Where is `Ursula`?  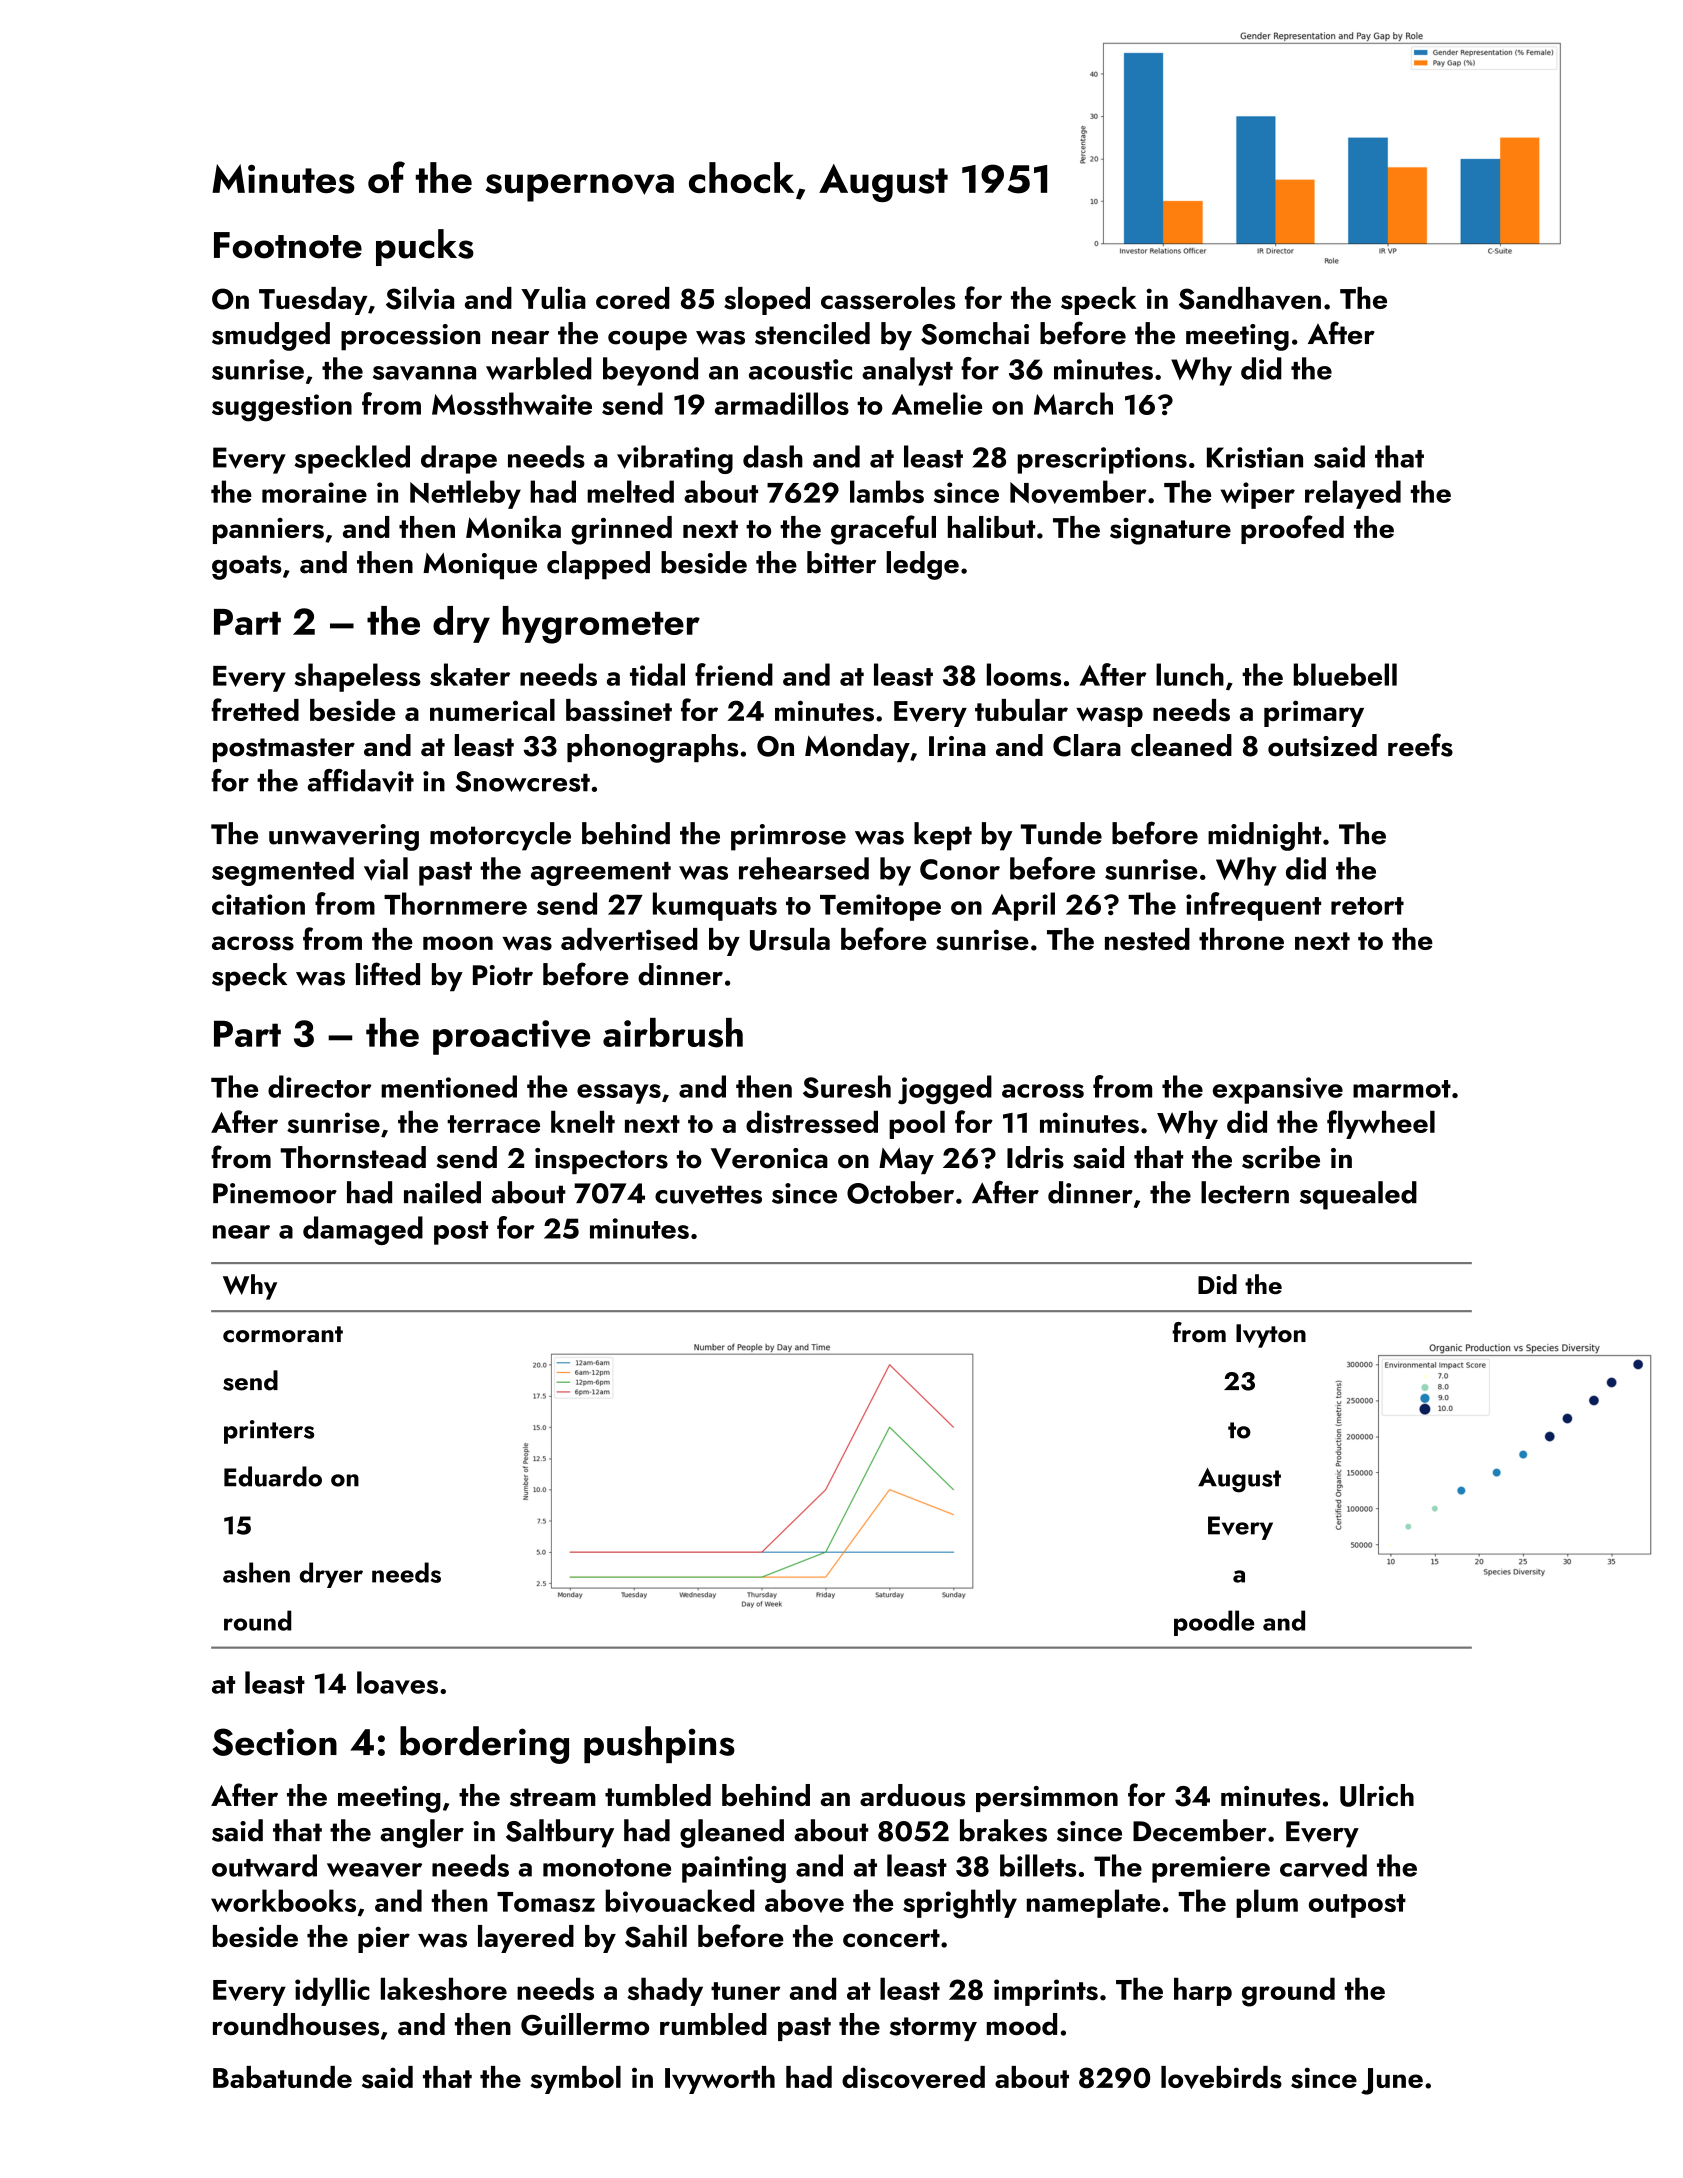
Ursula is located at coordinates (790, 939).
